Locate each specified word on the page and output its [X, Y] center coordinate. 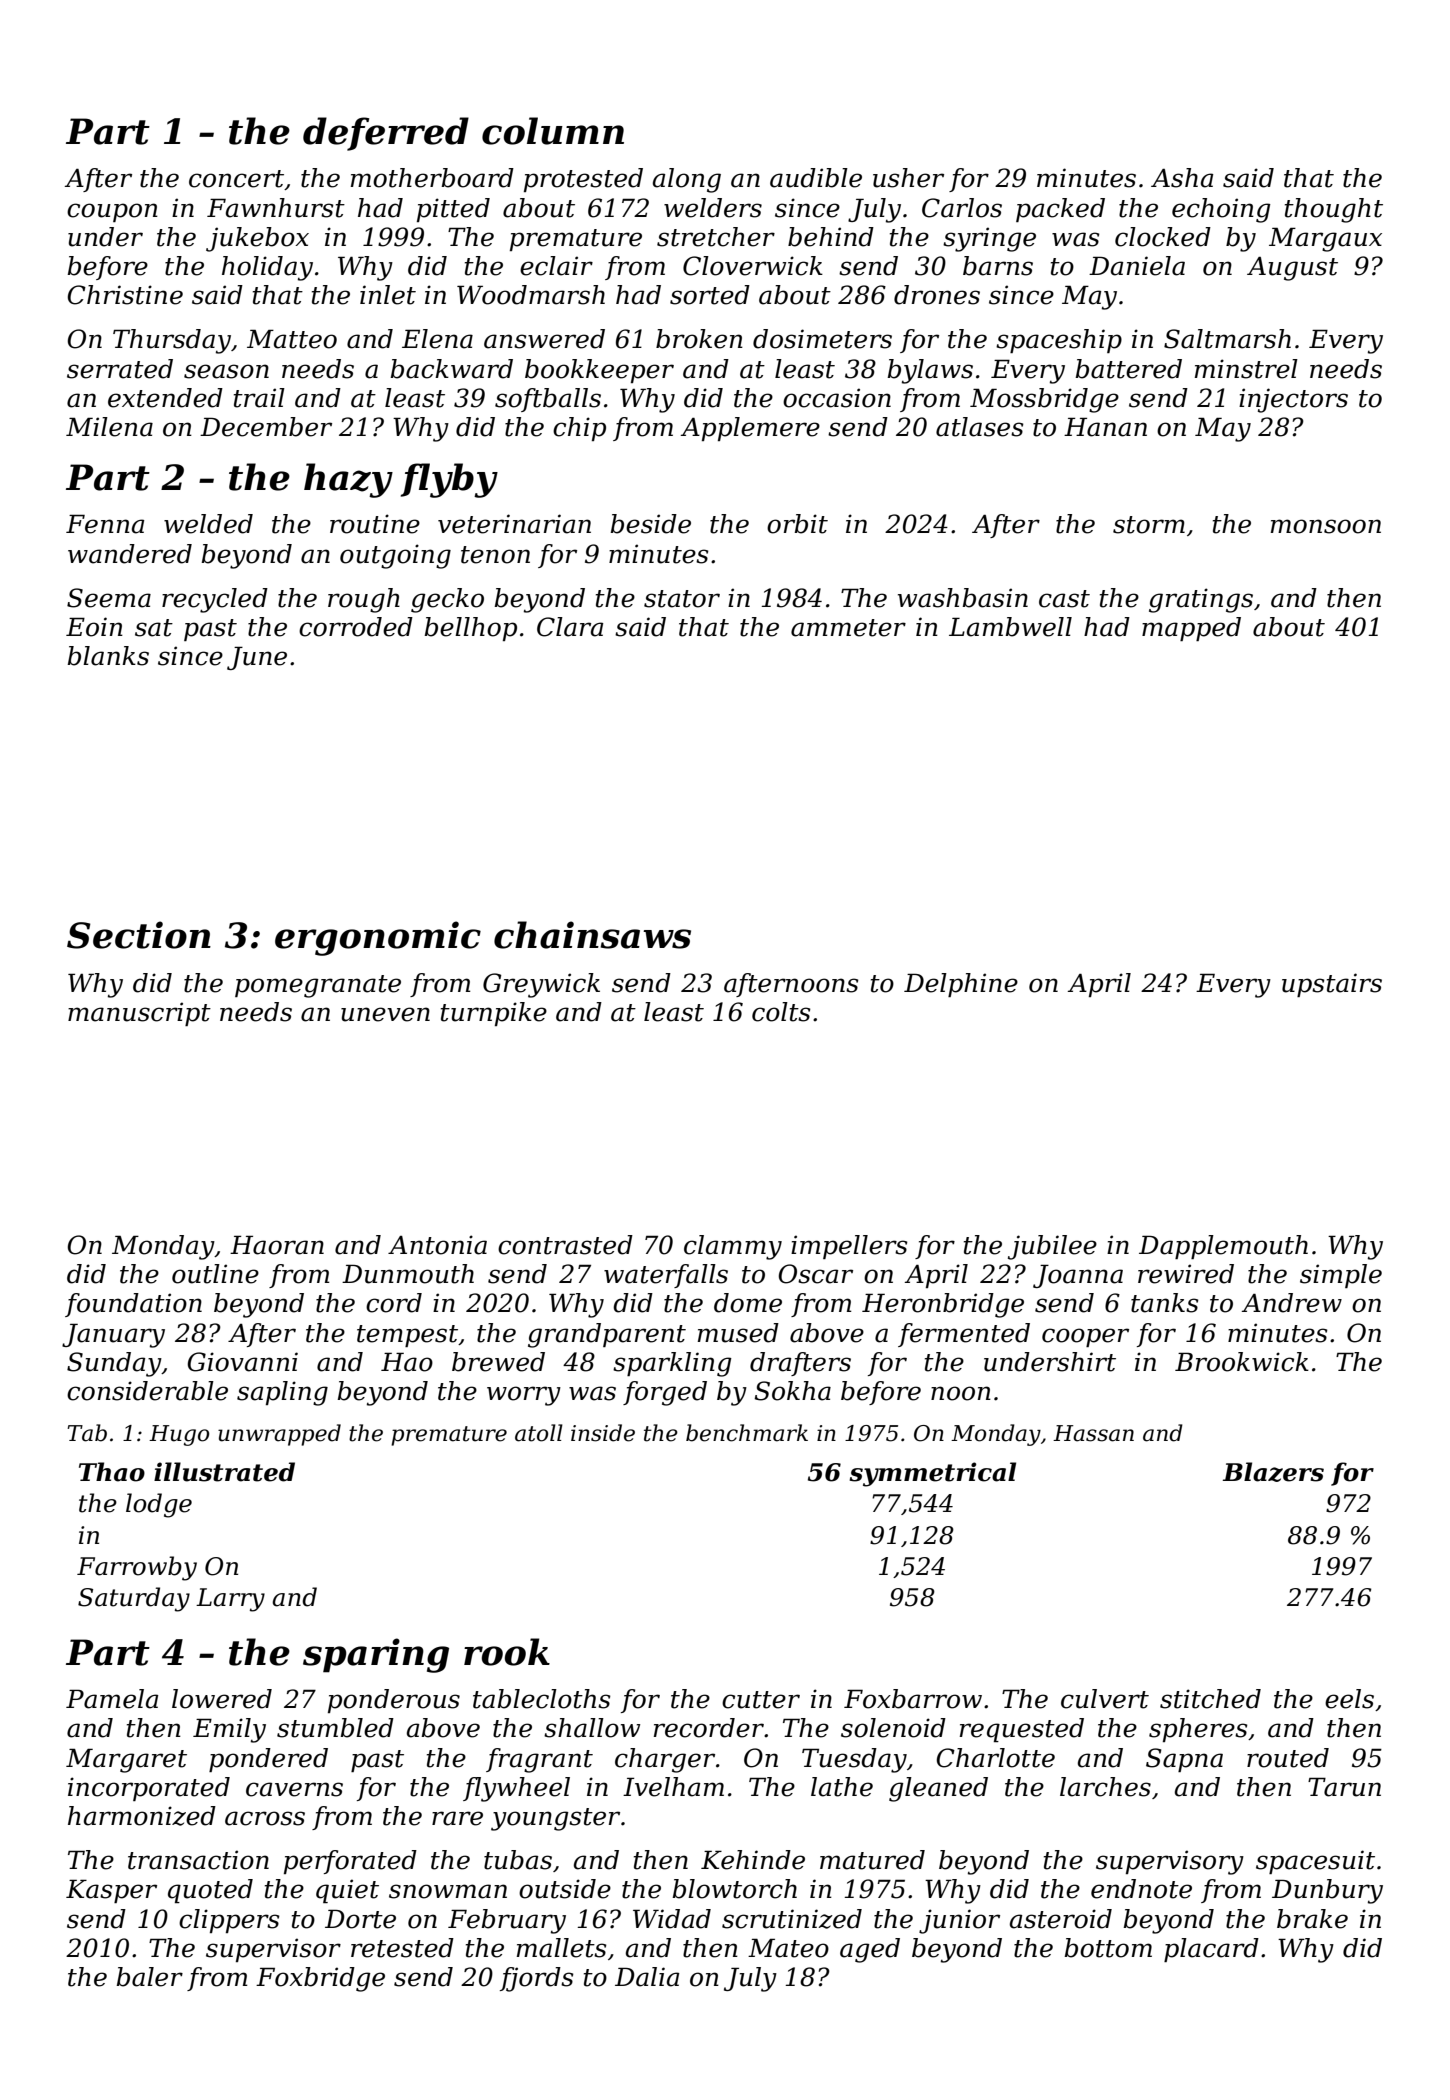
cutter [761, 1700]
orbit [797, 524]
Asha [1182, 178]
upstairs [1332, 985]
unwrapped [279, 1435]
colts [781, 1012]
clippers [229, 1921]
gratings [1201, 600]
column [553, 131]
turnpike [494, 1014]
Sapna [1184, 1760]
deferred [386, 134]
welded [208, 524]
